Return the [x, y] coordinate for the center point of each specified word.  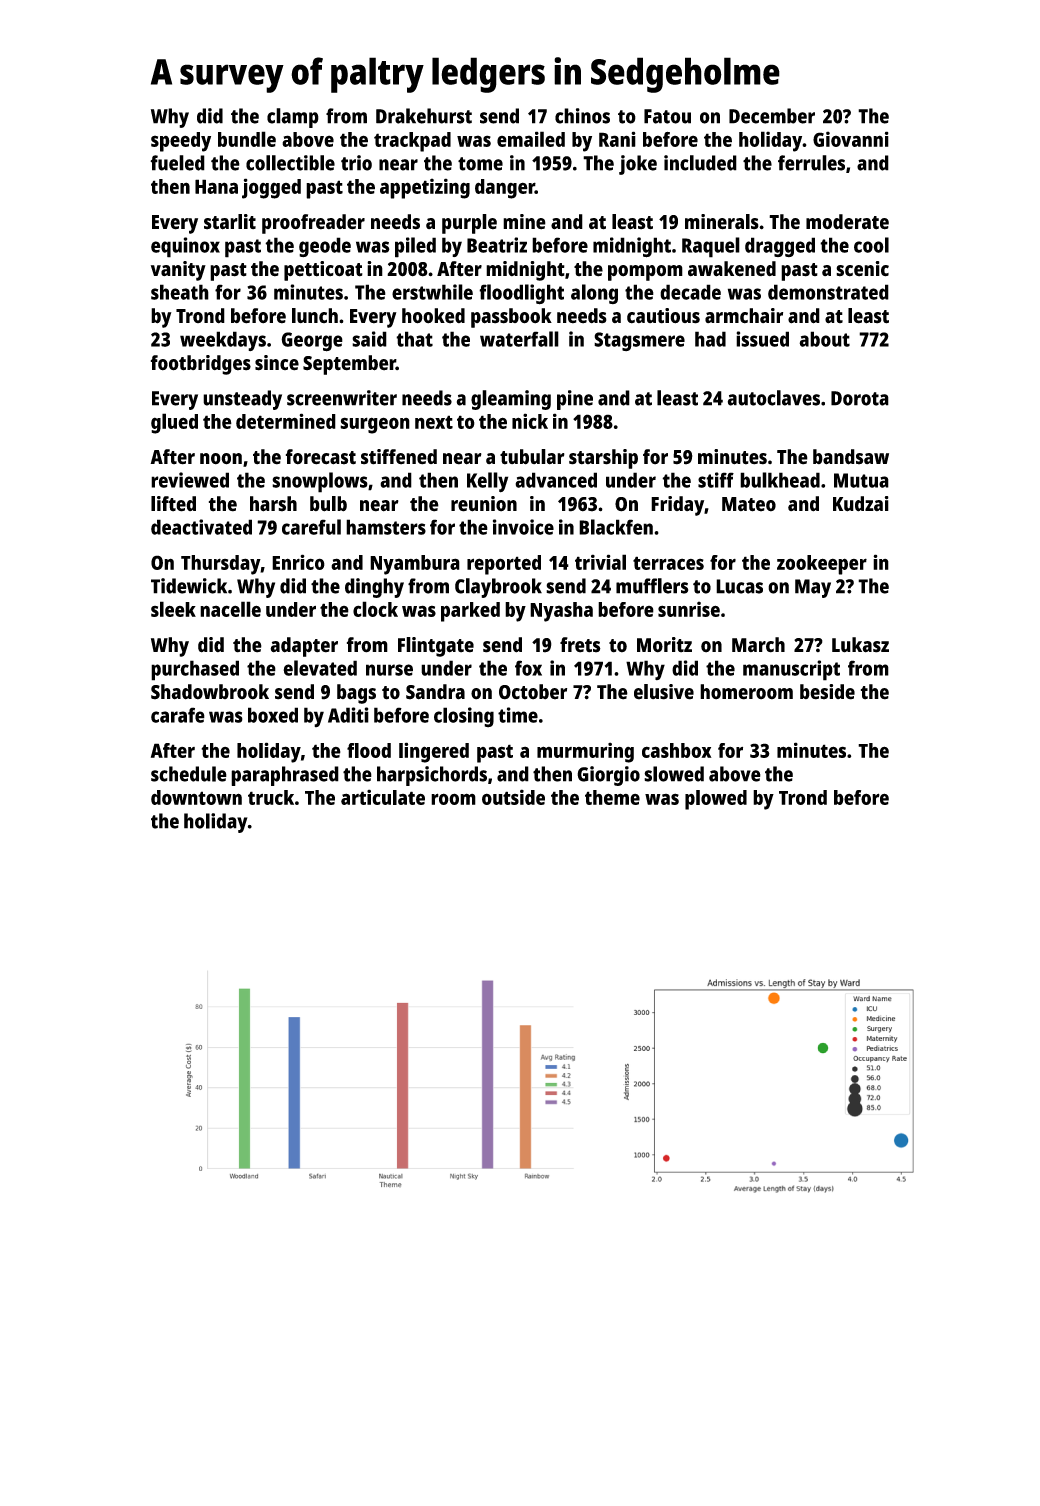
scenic [862, 269]
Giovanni [851, 139]
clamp [293, 118]
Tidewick [189, 586]
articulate [383, 797]
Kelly [487, 482]
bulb [328, 504]
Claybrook [498, 588]
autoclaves [774, 398]
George [312, 342]
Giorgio [608, 776]
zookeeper [822, 565]
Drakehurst [424, 116]
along [594, 294]
